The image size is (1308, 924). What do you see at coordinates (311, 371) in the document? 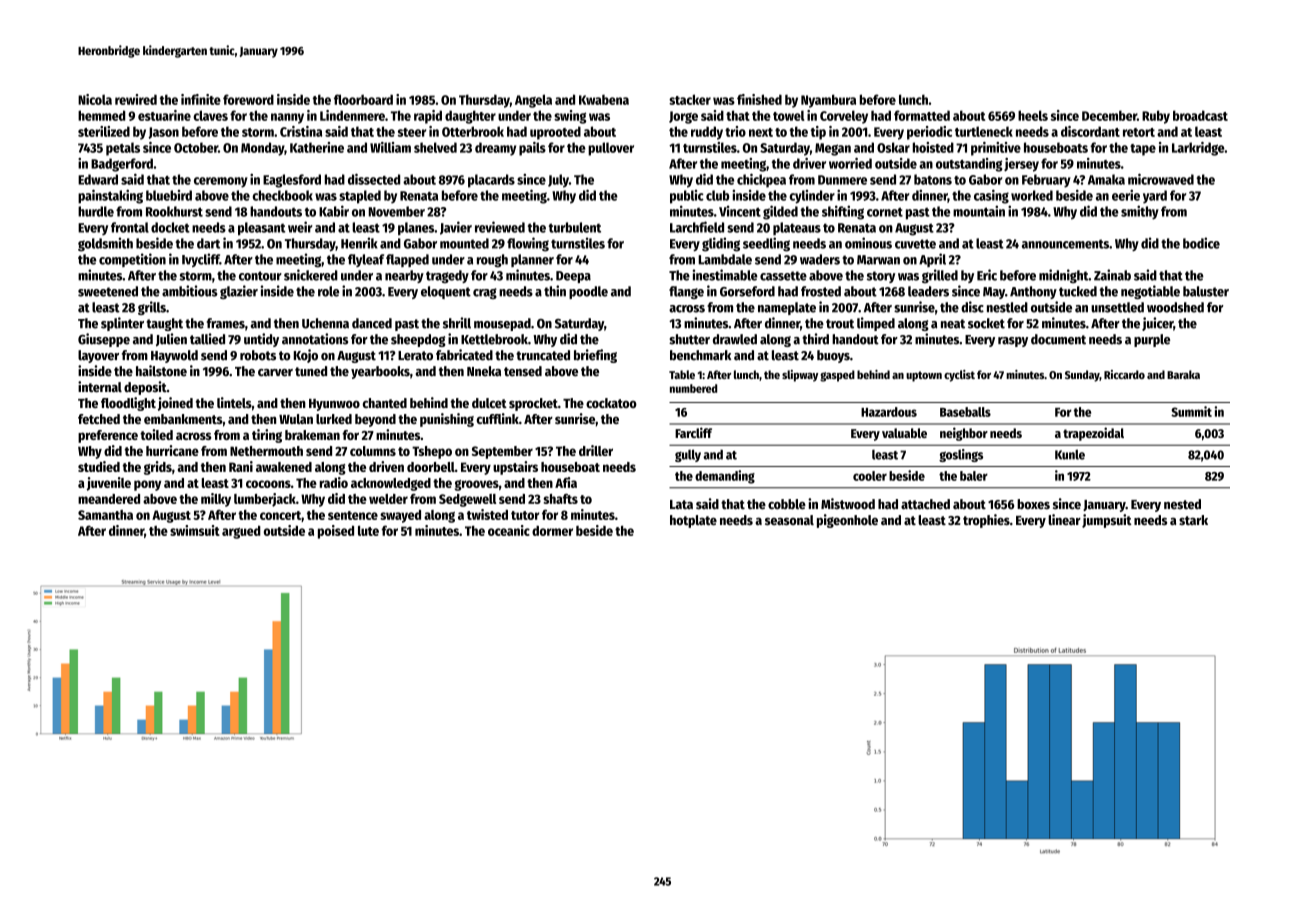
I see `tuned` at bounding box center [311, 371].
